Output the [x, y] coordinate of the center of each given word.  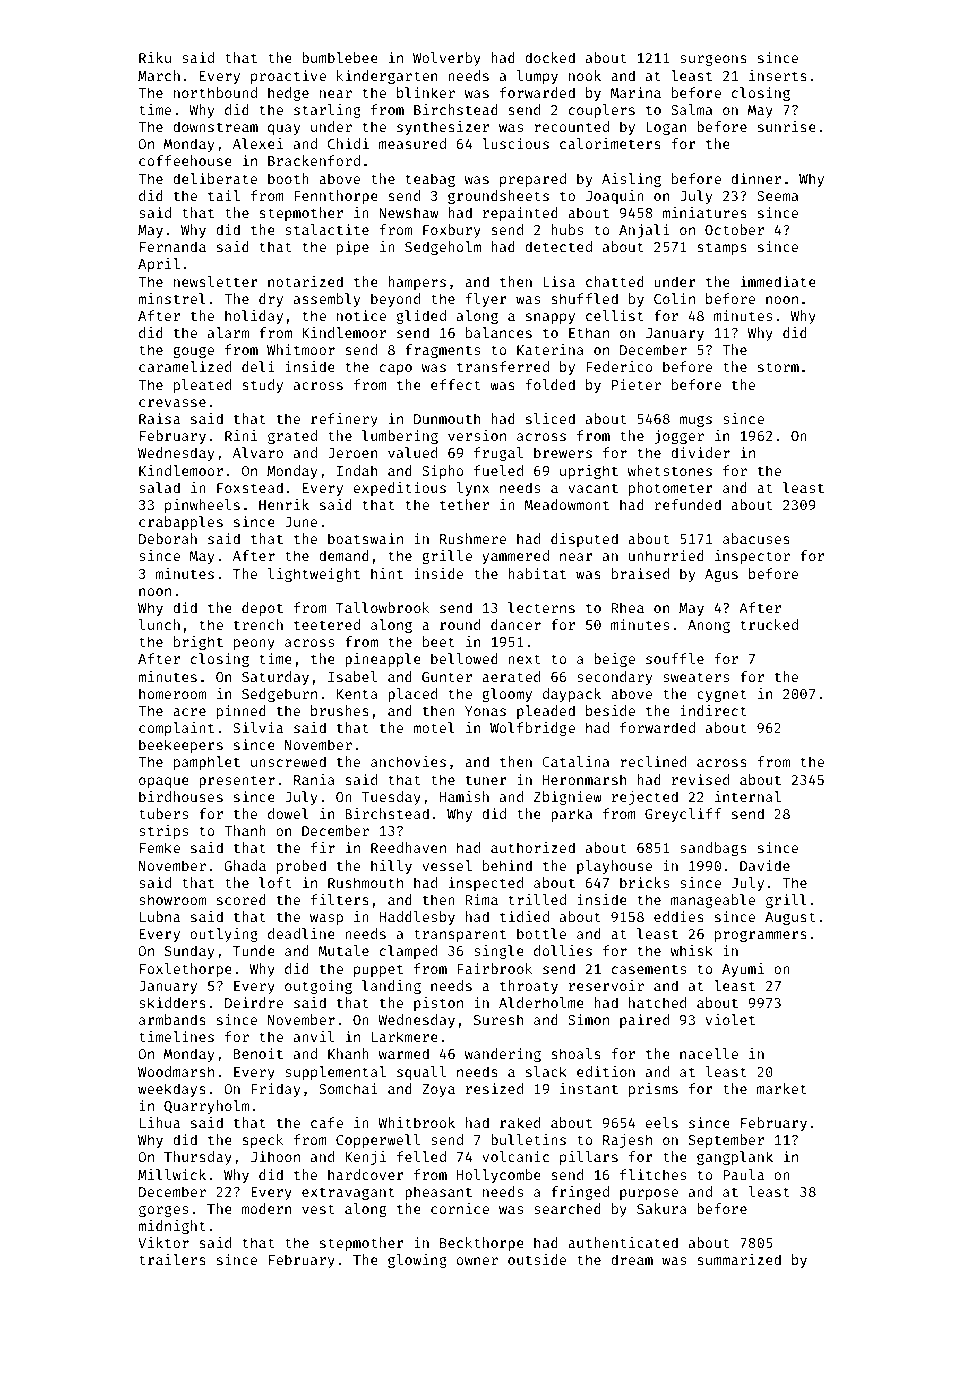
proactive [288, 77]
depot [262, 609]
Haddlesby [417, 918]
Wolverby [447, 59]
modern [266, 1208]
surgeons [713, 60]
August [790, 918]
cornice [460, 1208]
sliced [550, 418]
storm [778, 367]
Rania [314, 779]
